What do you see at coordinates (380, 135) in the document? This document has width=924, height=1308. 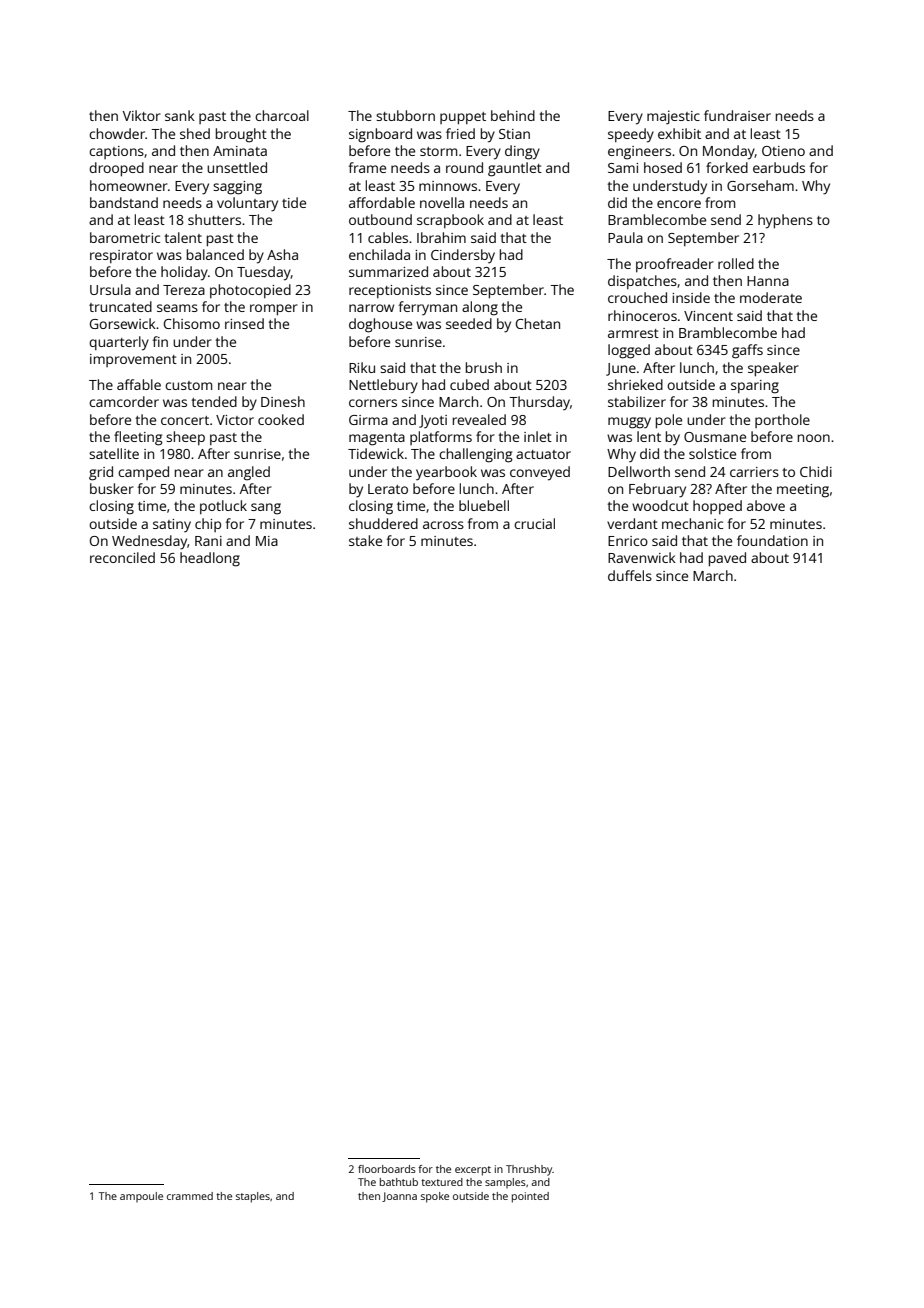 I see `signboard` at bounding box center [380, 135].
